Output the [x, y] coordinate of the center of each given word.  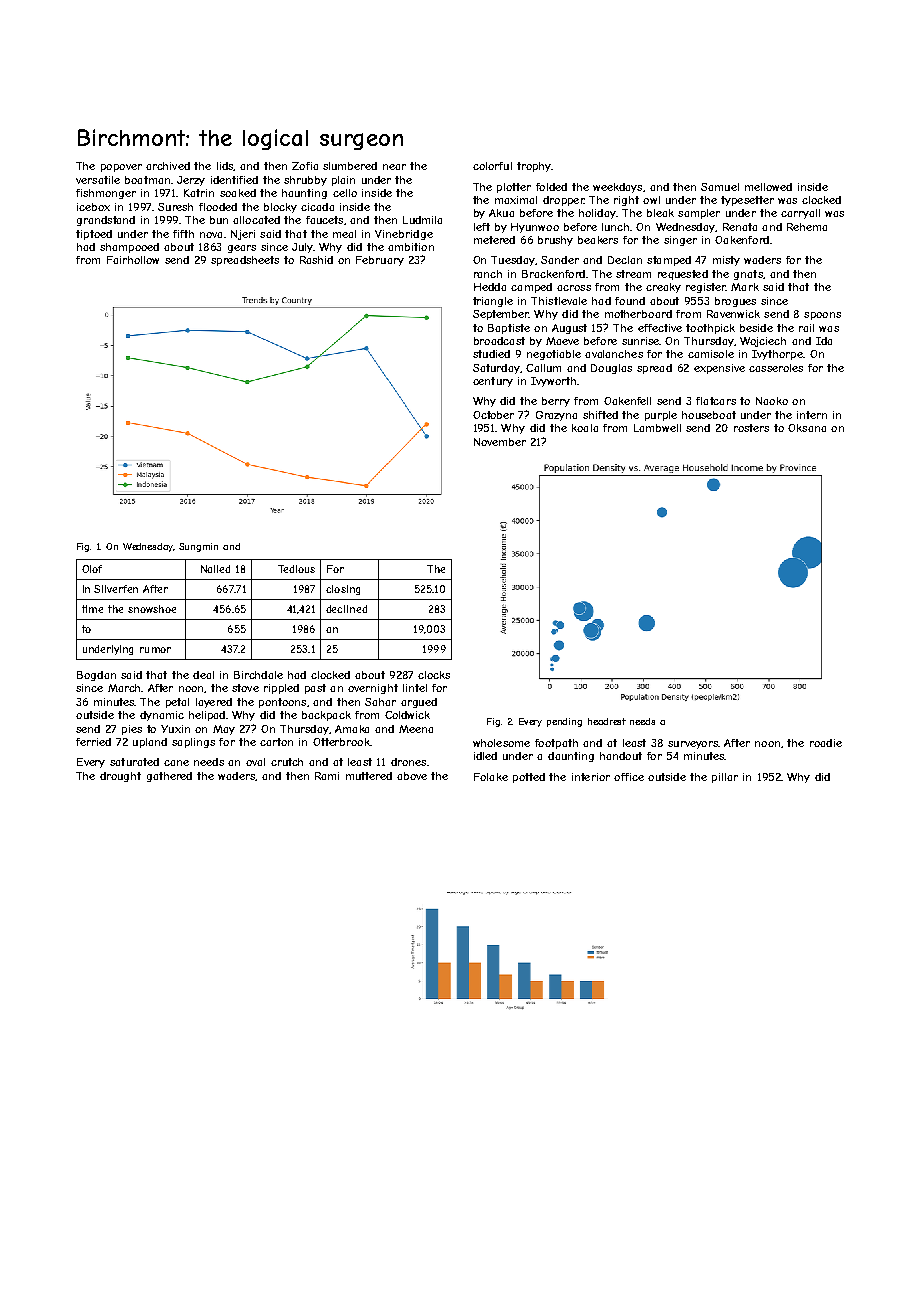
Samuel [720, 187]
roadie [826, 743]
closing [343, 590]
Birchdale [258, 675]
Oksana [807, 428]
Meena [416, 729]
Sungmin [198, 547]
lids [225, 166]
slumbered [350, 166]
